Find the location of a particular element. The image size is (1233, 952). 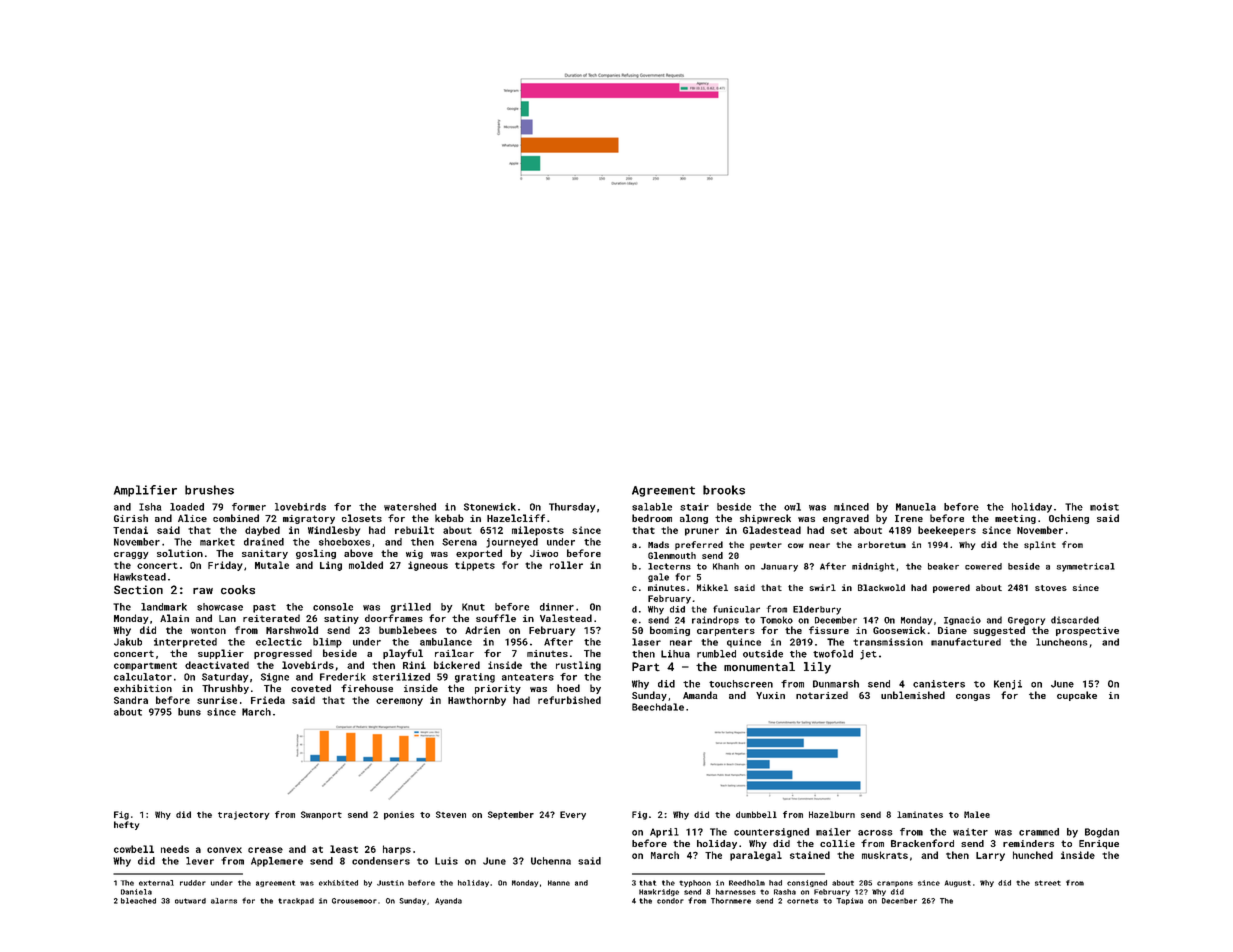

buns is located at coordinates (189, 712).
